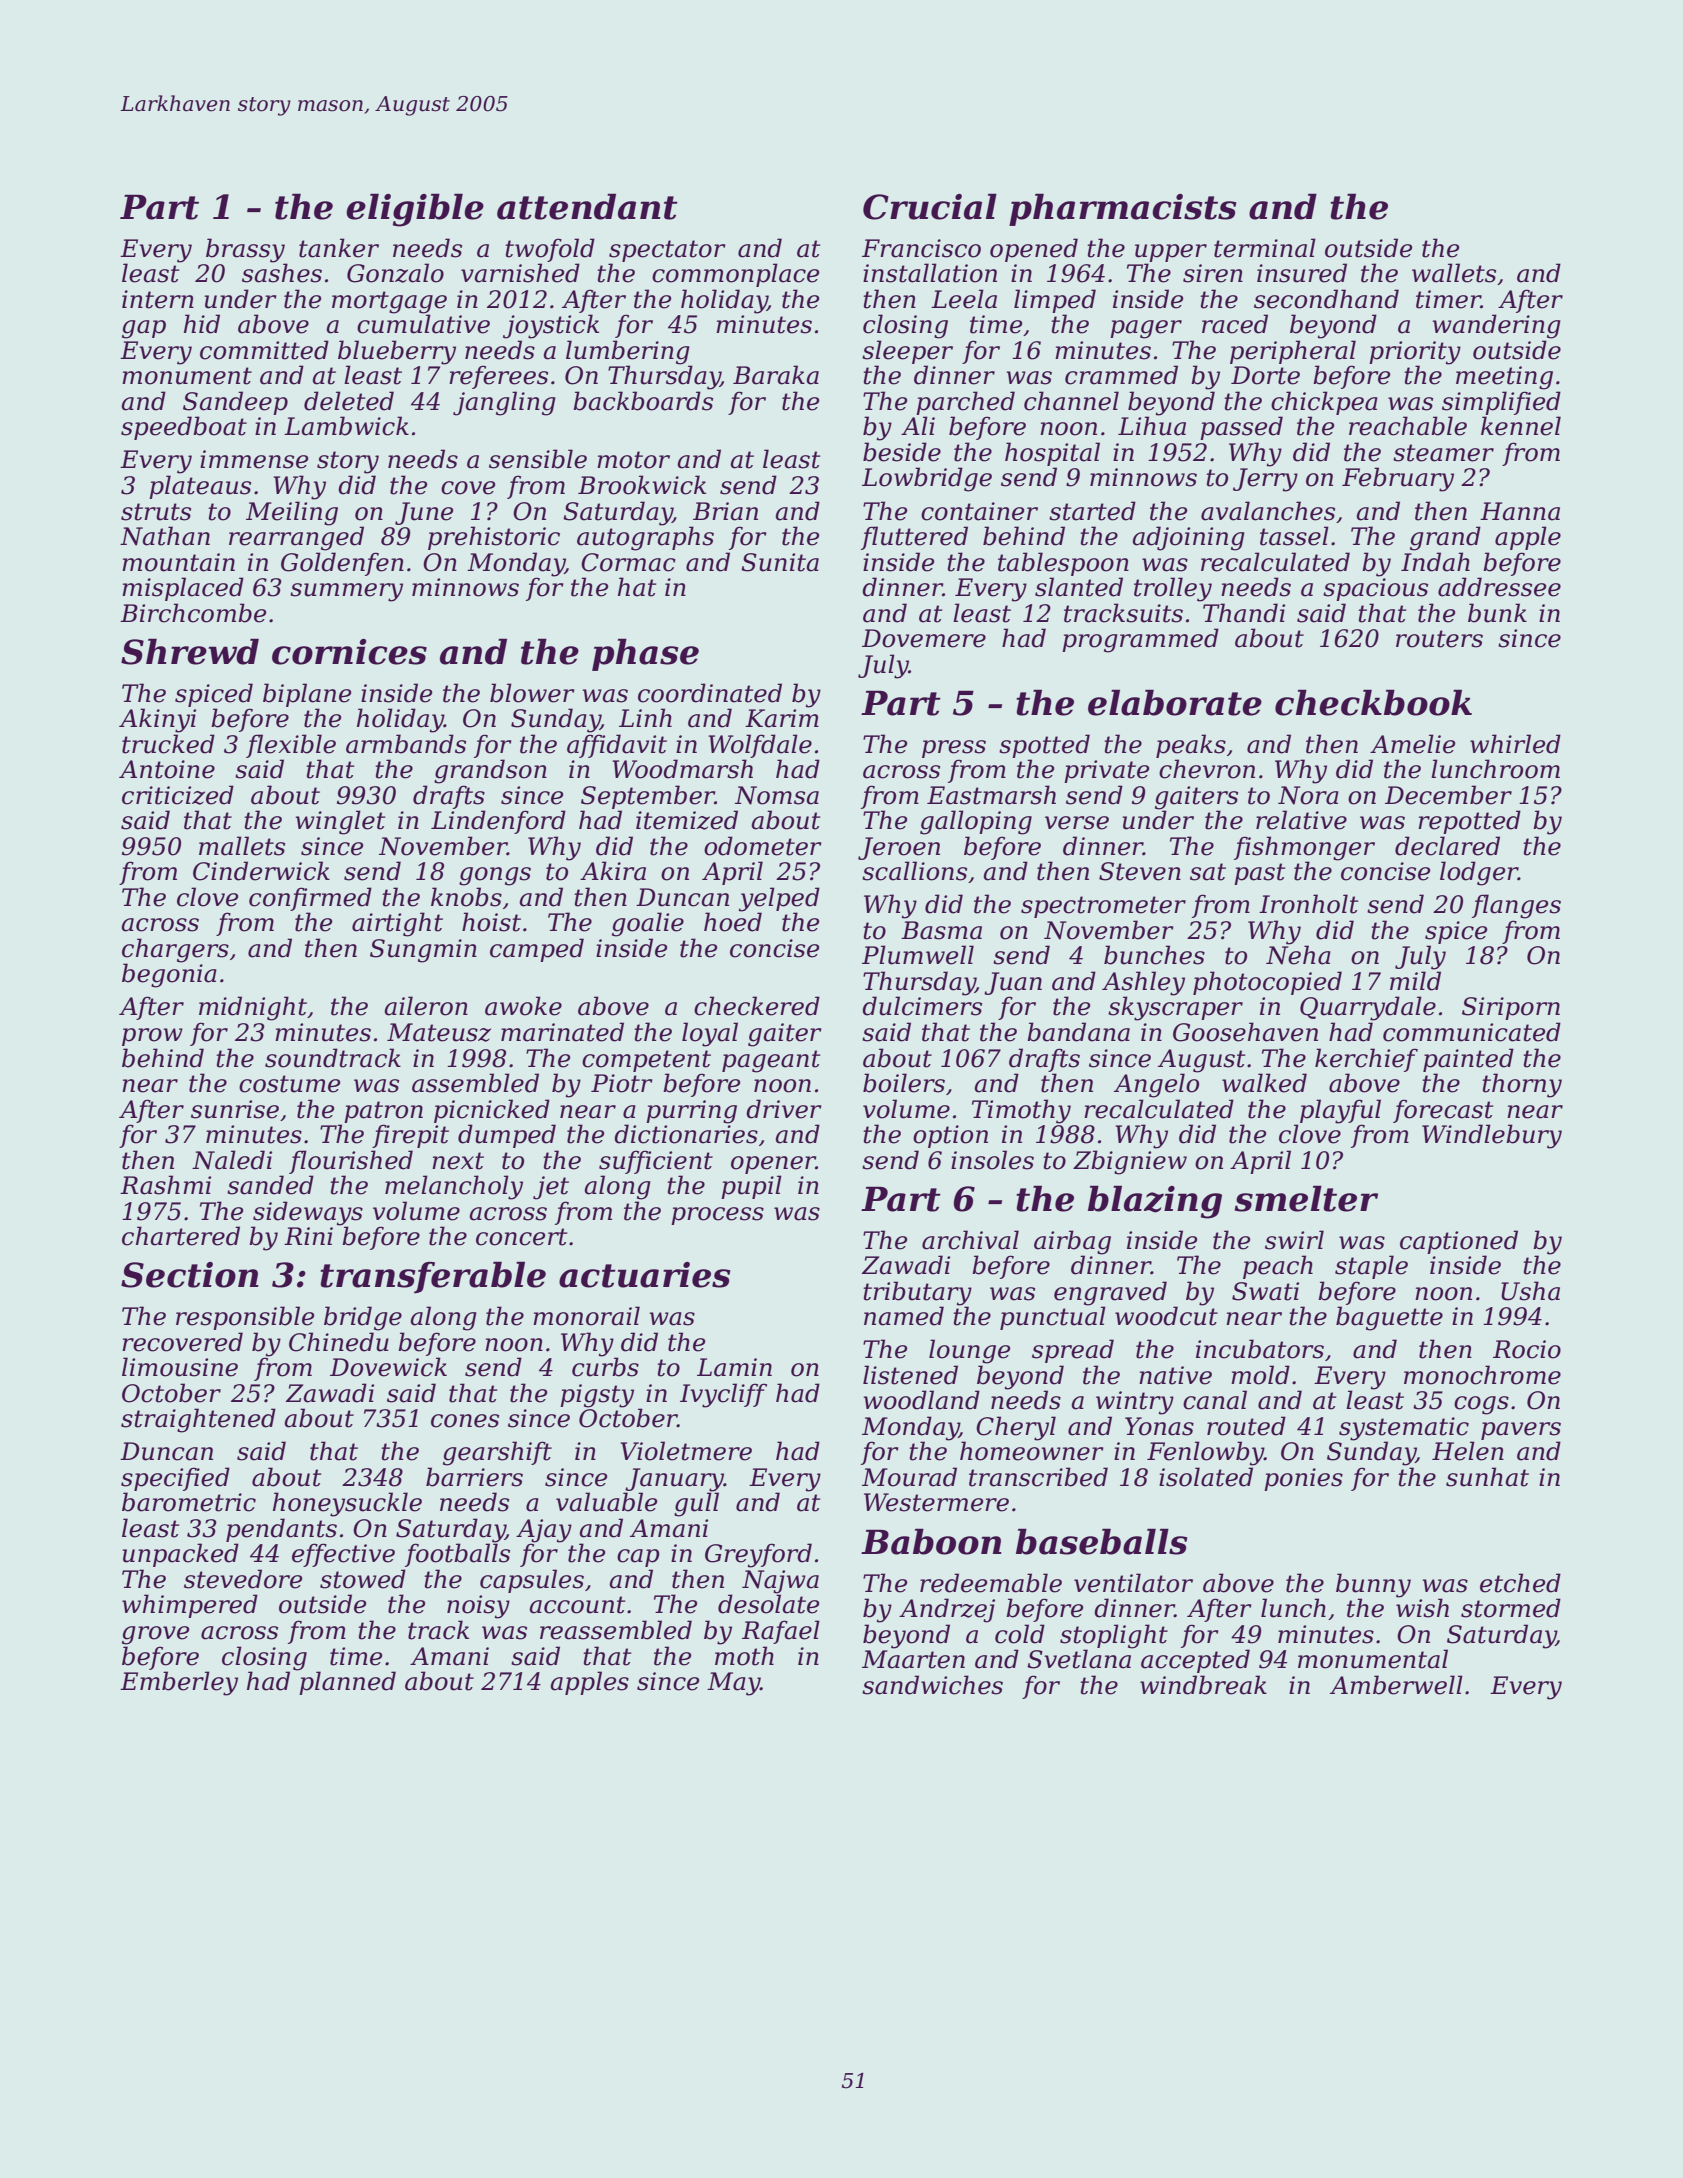 Image resolution: width=1683 pixels, height=2178 pixels. Describe the element at coordinates (180, 1367) in the document. I see `limousine` at that location.
